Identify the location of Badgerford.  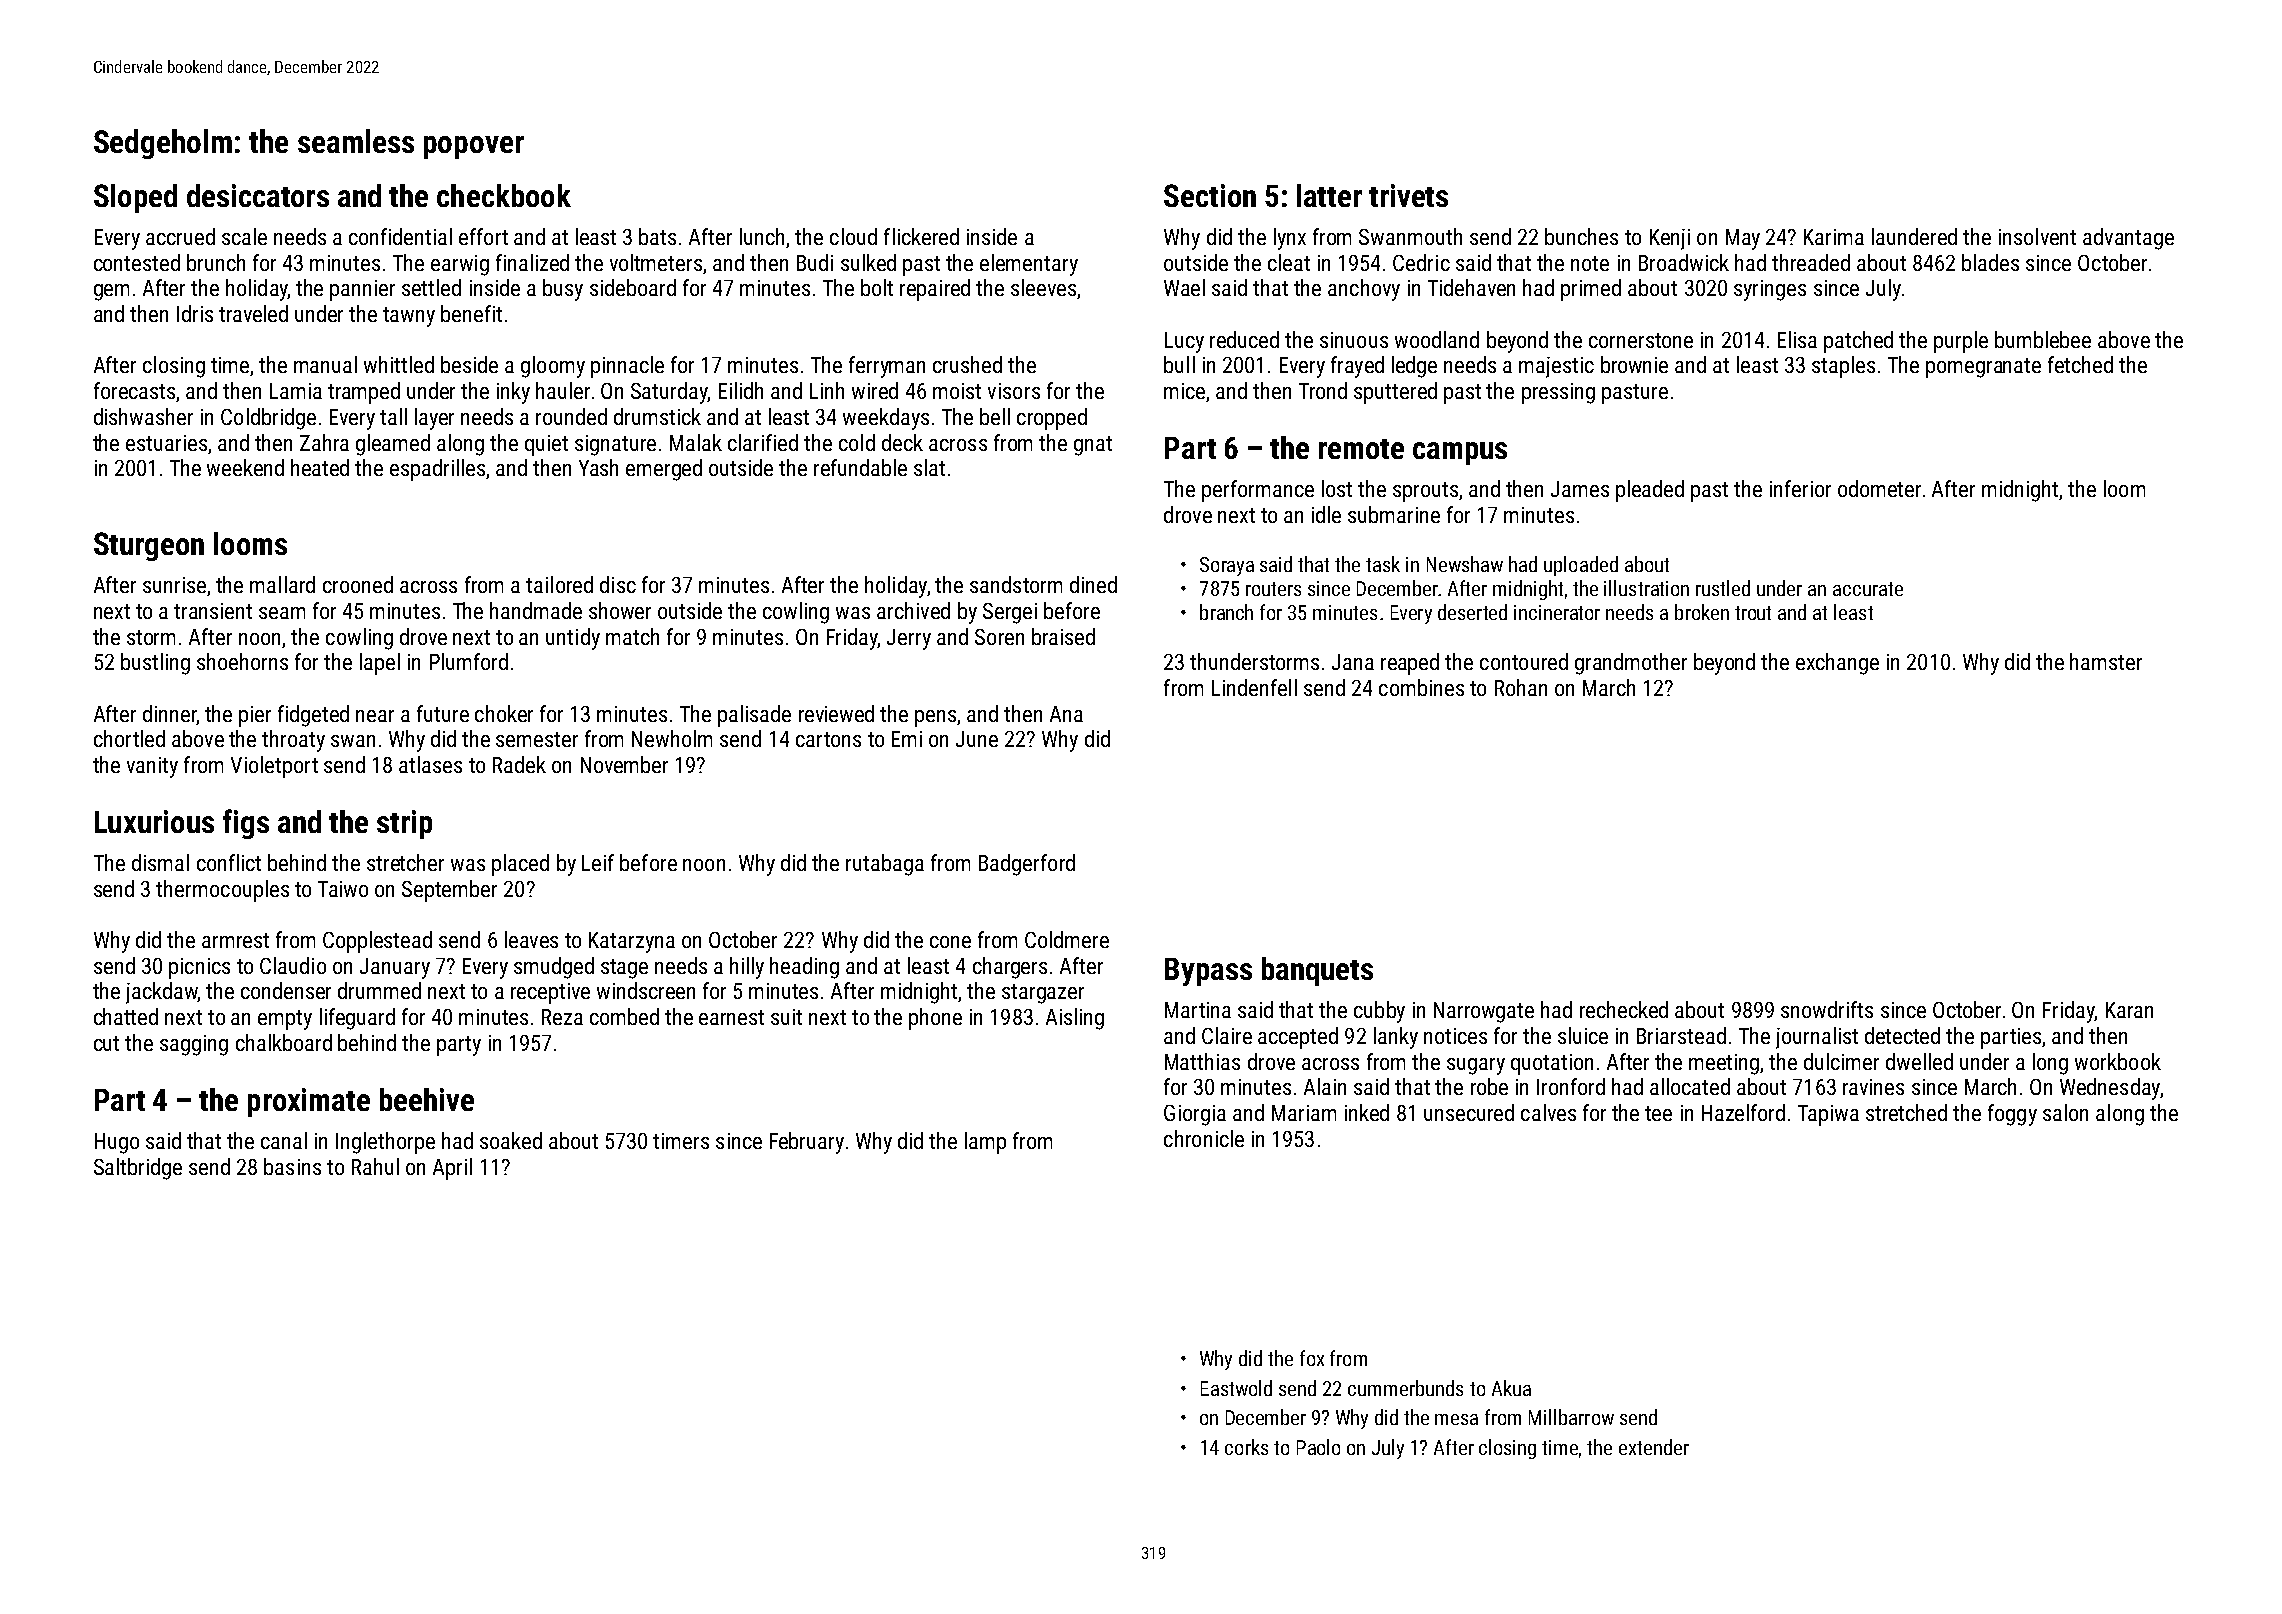
(1027, 865).
